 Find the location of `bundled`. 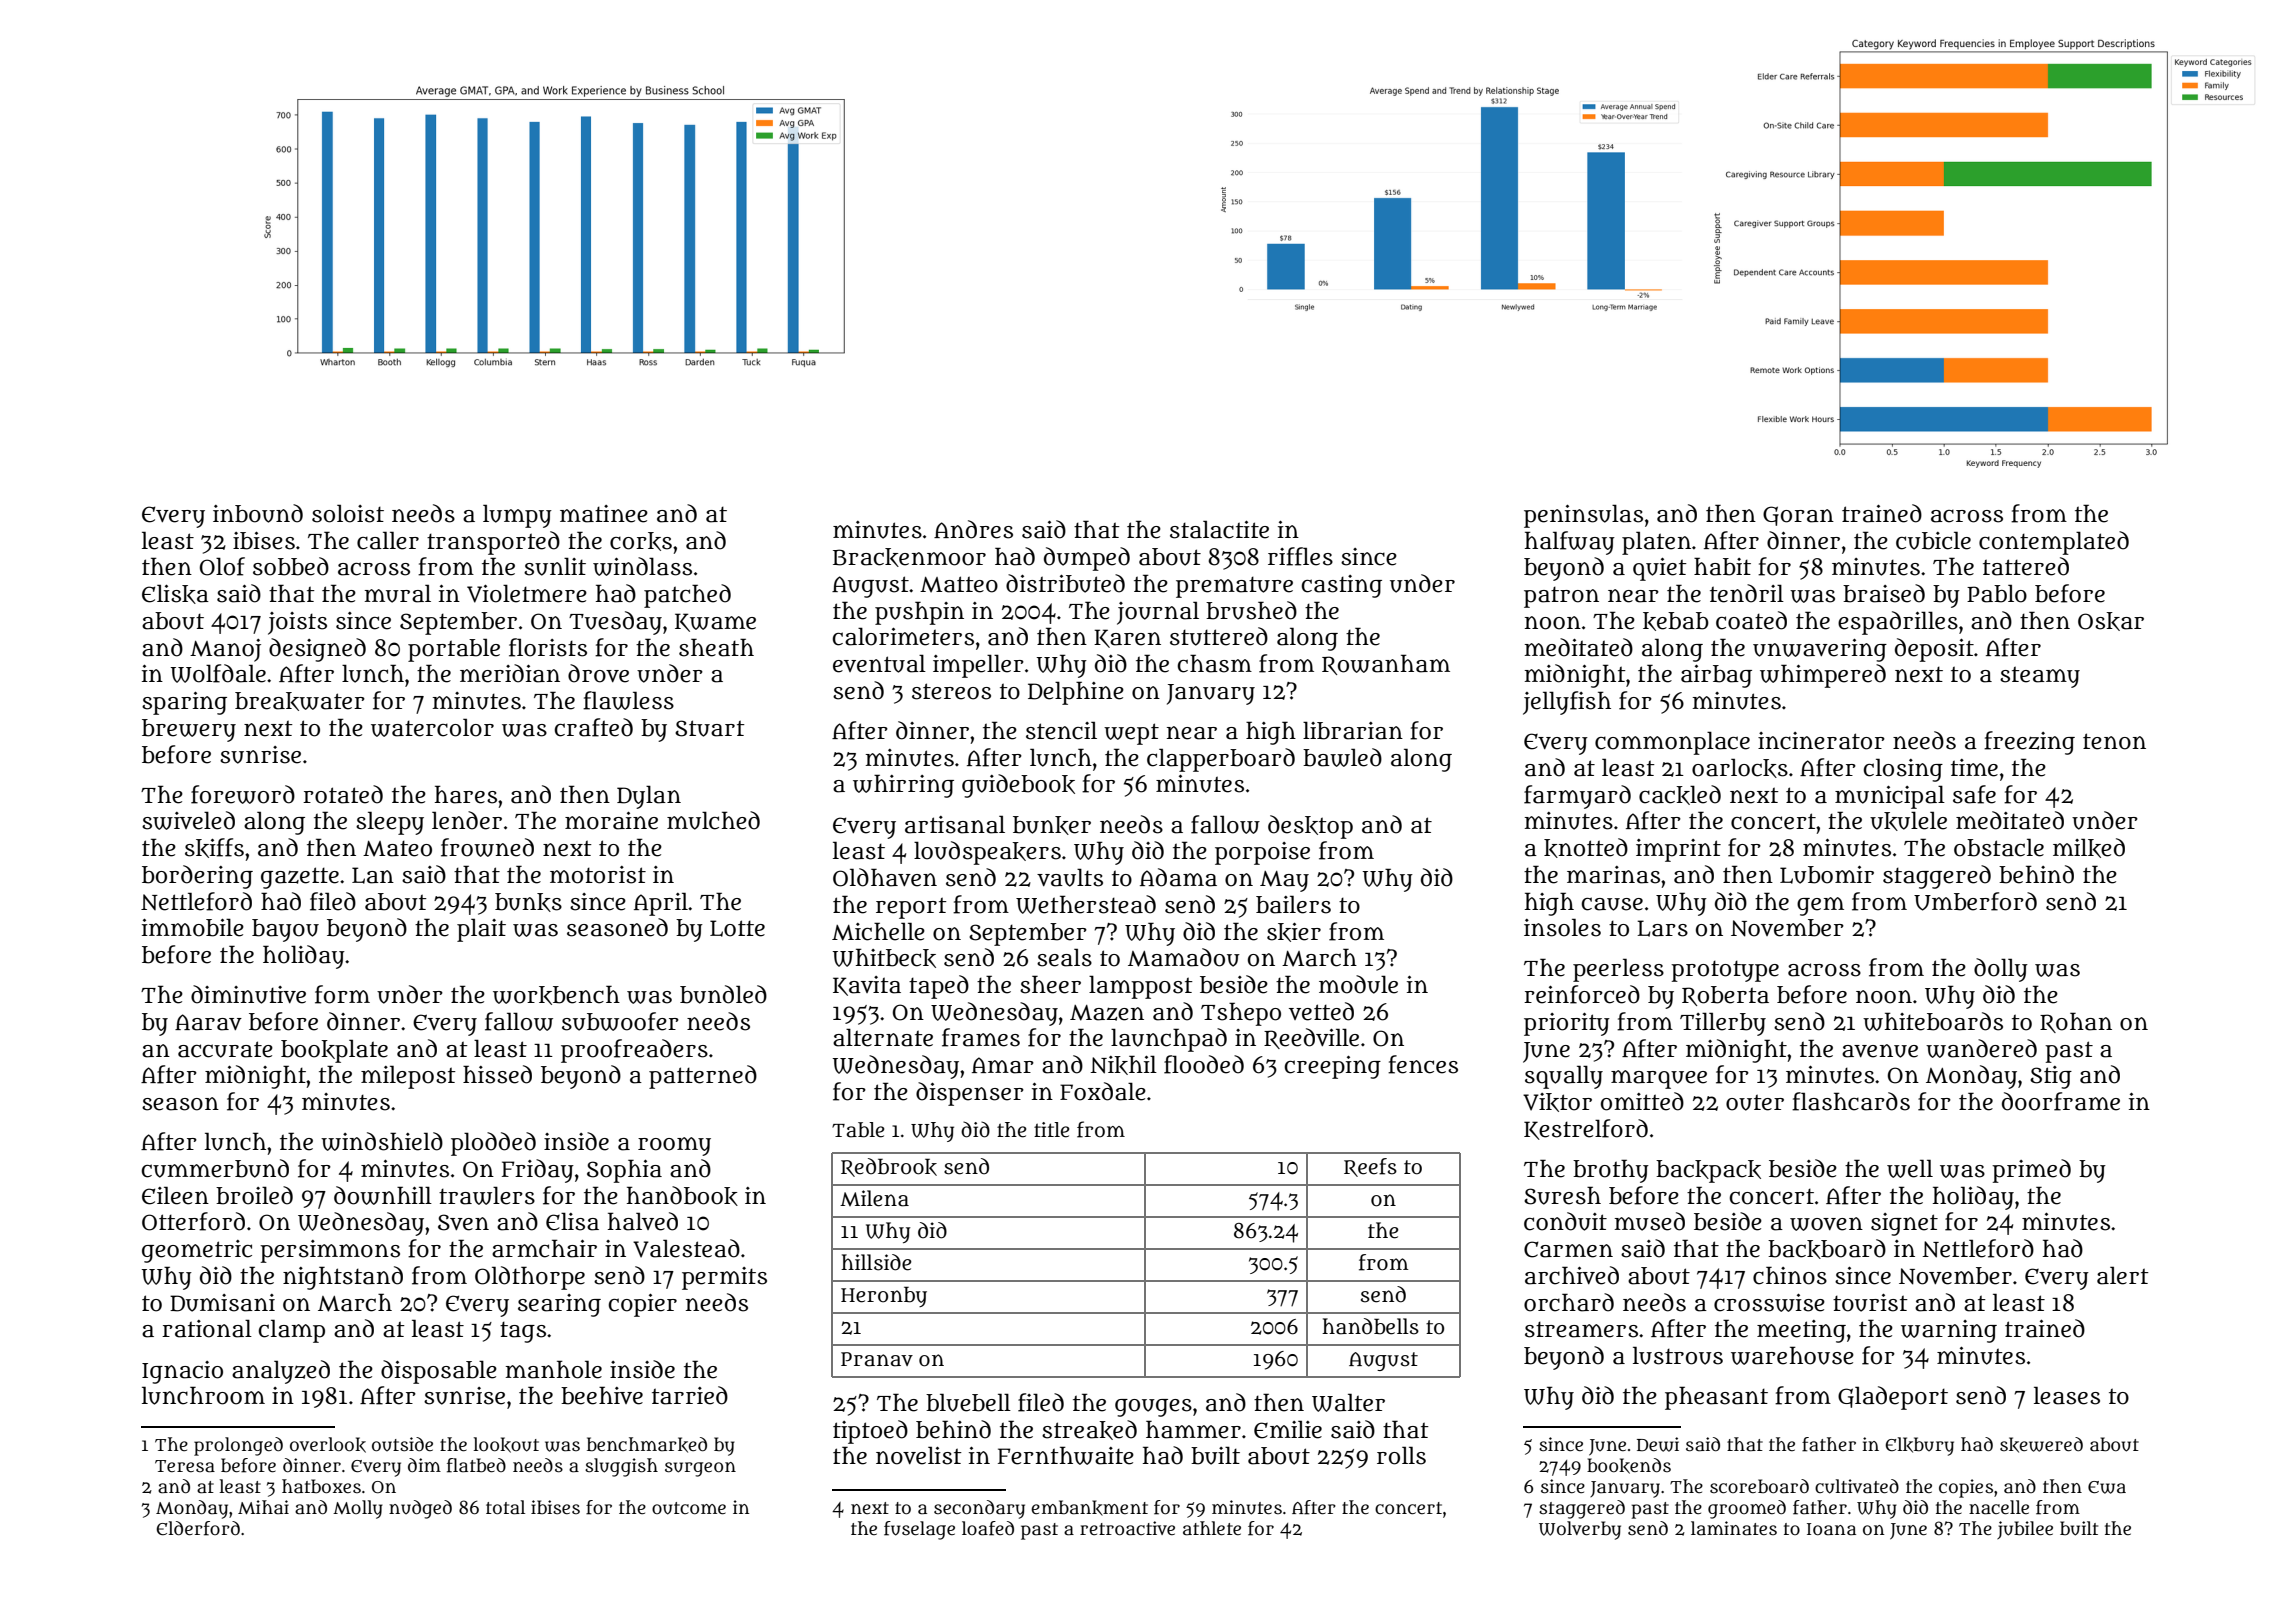

bundled is located at coordinates (723, 994).
